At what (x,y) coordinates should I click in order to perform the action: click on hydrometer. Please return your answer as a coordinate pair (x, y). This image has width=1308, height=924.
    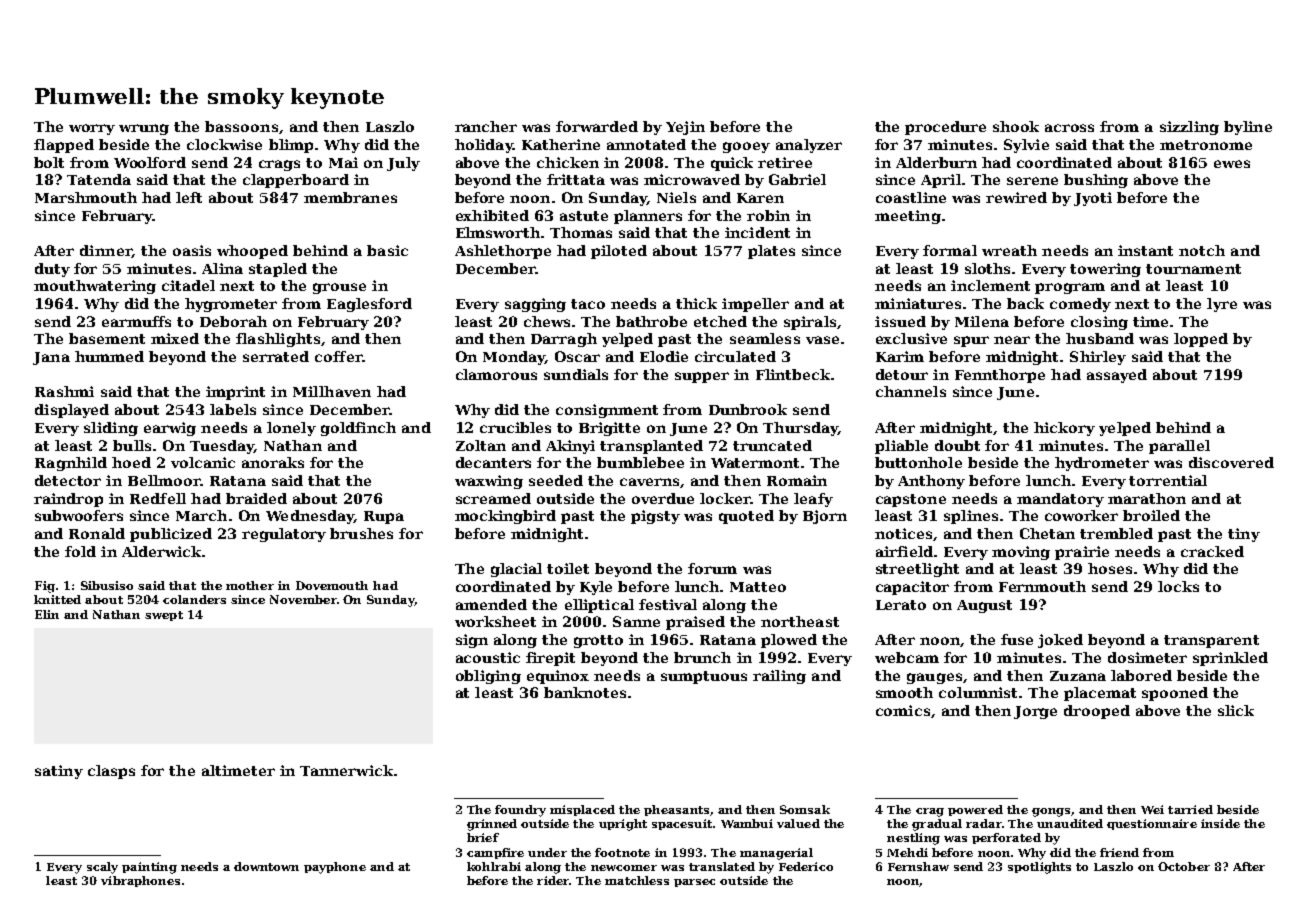
    Looking at the image, I should click on (1102, 464).
